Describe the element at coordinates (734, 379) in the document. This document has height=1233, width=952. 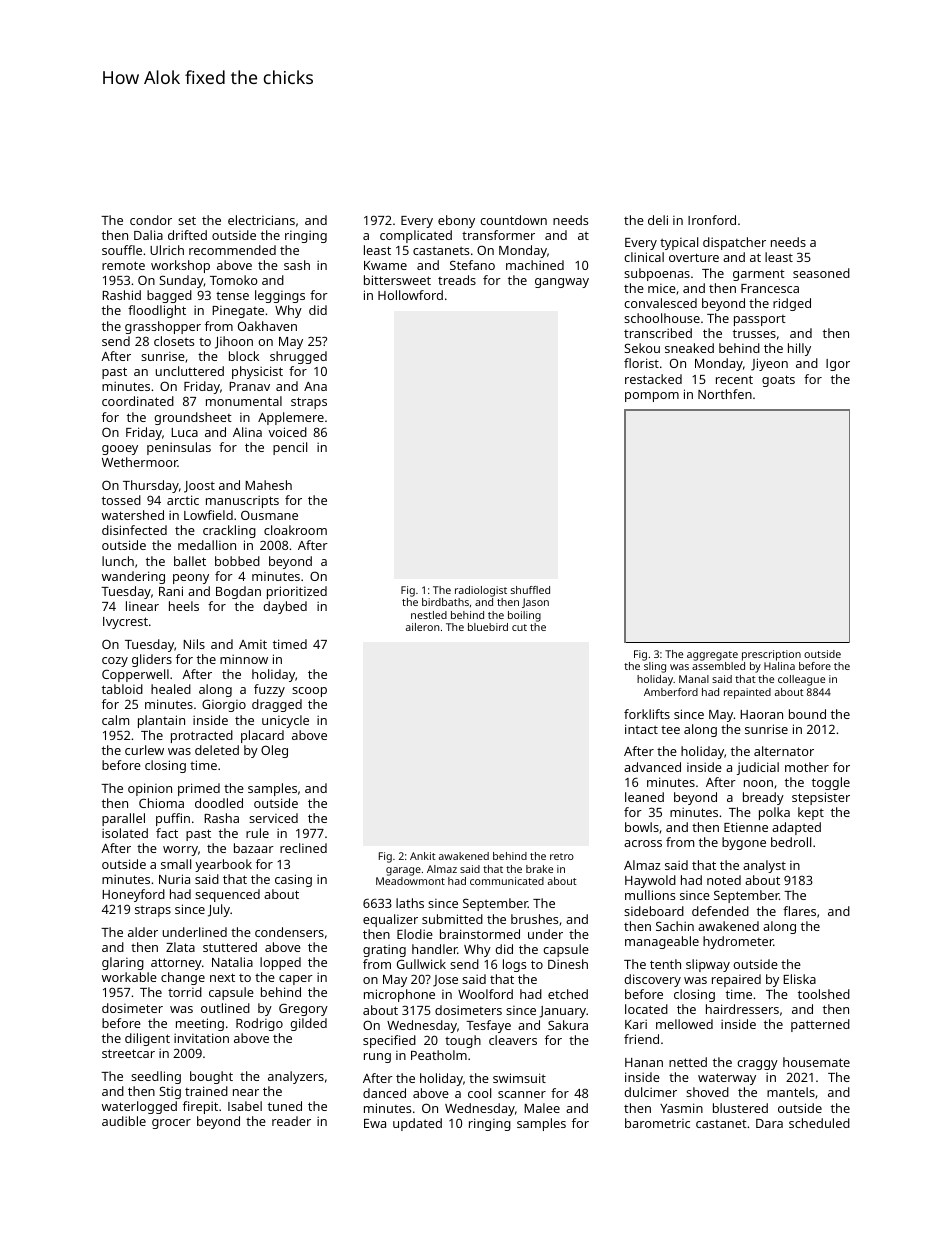
I see `recent` at that location.
